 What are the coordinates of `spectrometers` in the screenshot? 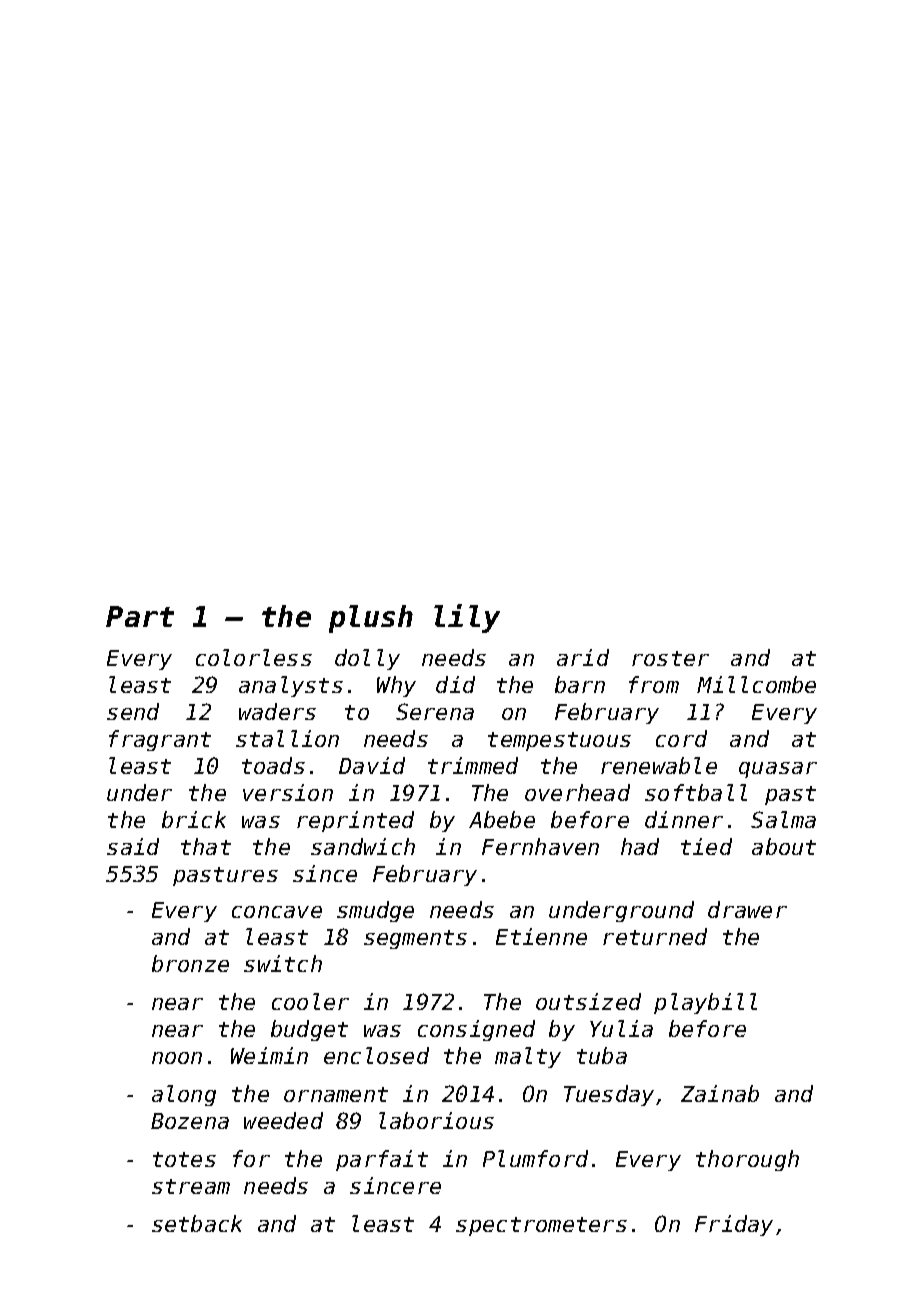 It's located at (541, 1226).
